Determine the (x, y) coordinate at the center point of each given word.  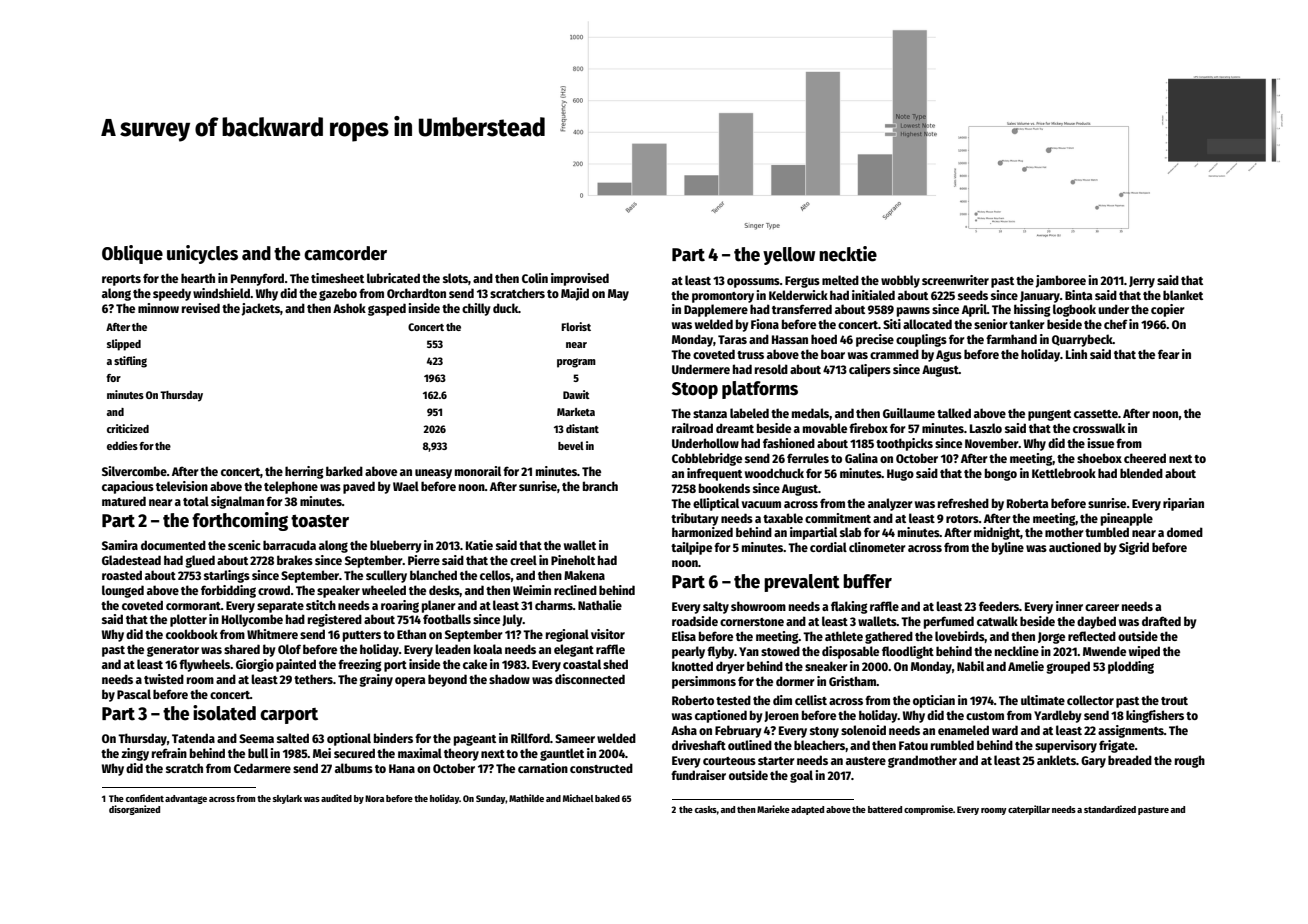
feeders (999, 606)
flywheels (204, 665)
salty (716, 607)
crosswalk (1099, 428)
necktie (848, 254)
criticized (128, 428)
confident (145, 798)
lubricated (393, 278)
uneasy (433, 474)
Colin (535, 278)
